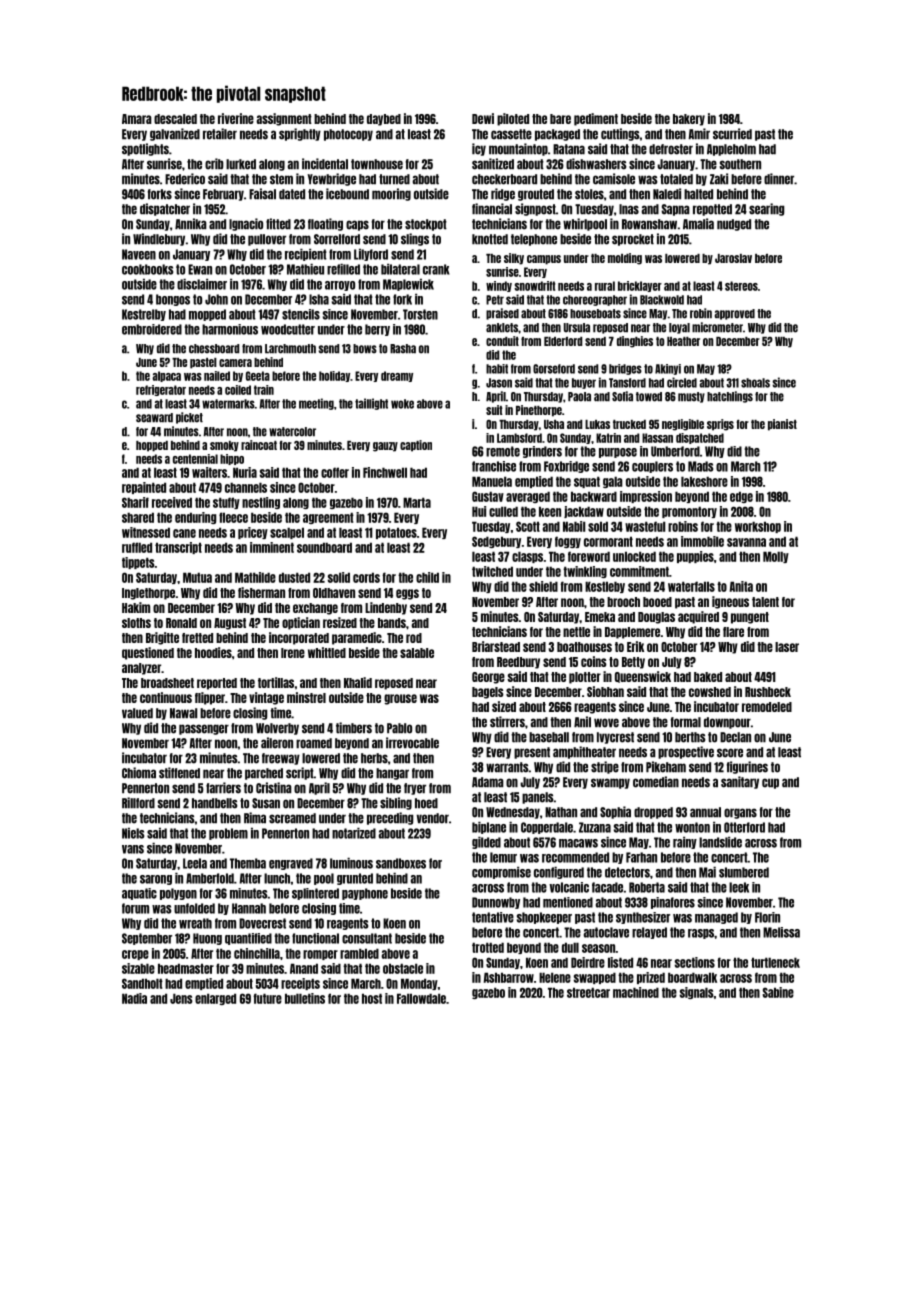  Describe the element at coordinates (488, 947) in the screenshot. I see `trotted` at that location.
